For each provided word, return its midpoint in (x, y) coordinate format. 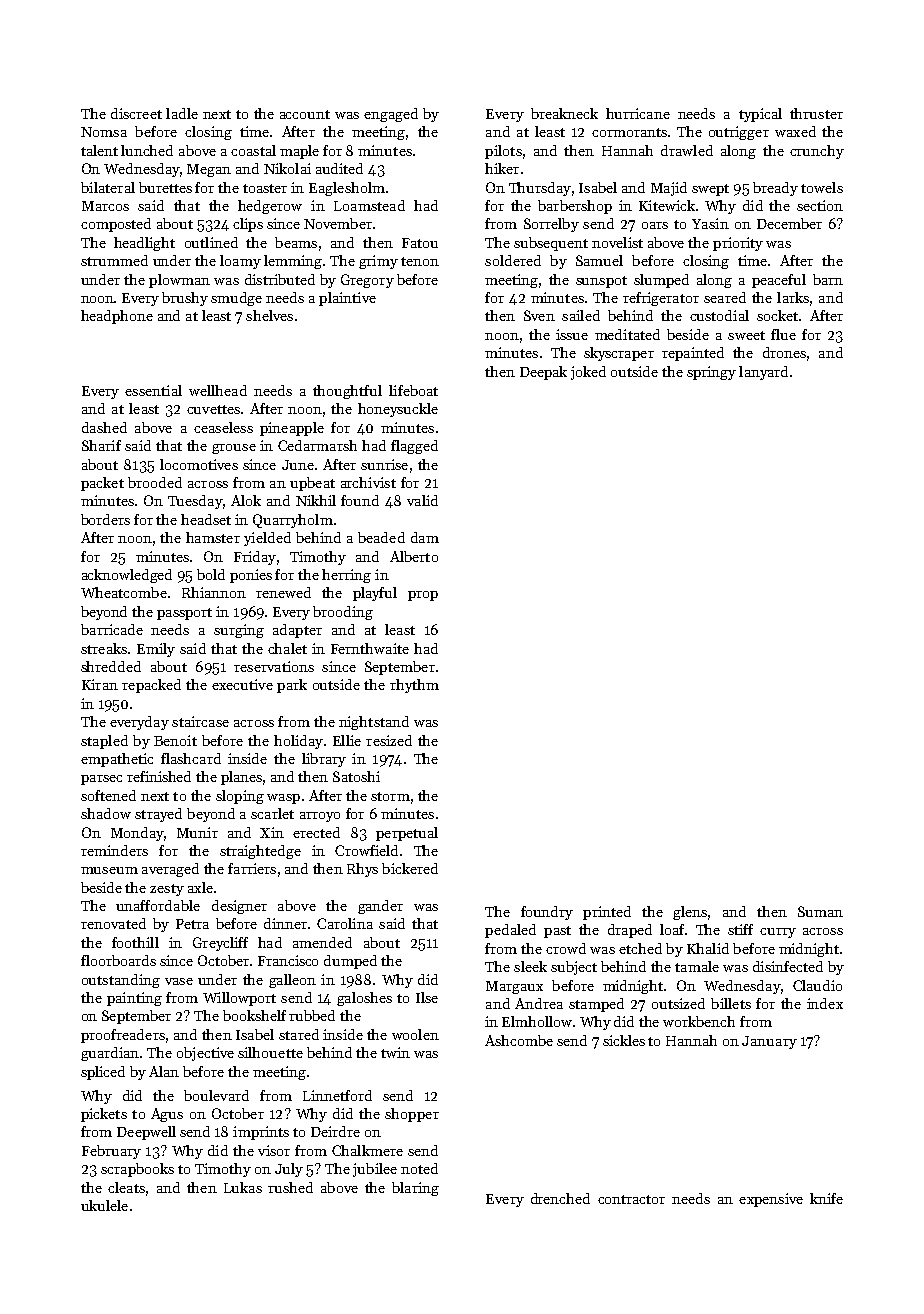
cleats (126, 1187)
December (789, 223)
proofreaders (123, 1036)
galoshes (364, 999)
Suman (820, 911)
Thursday (540, 189)
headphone (117, 317)
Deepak (543, 373)
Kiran (100, 684)
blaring (415, 1189)
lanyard (763, 373)
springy (711, 373)
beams (296, 242)
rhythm (414, 686)
